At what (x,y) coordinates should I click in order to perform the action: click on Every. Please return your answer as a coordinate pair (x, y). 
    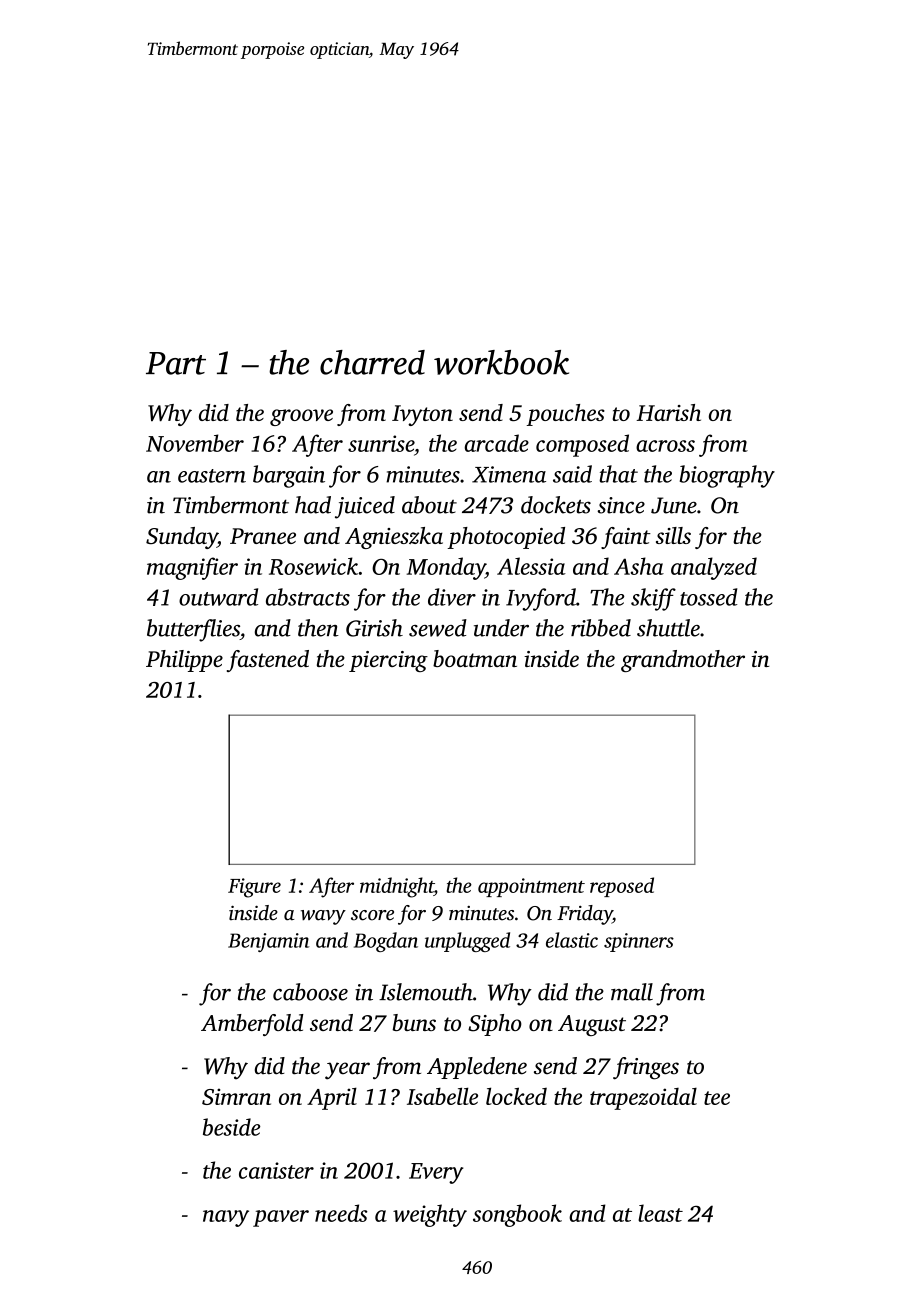
    Looking at the image, I should click on (436, 1173).
